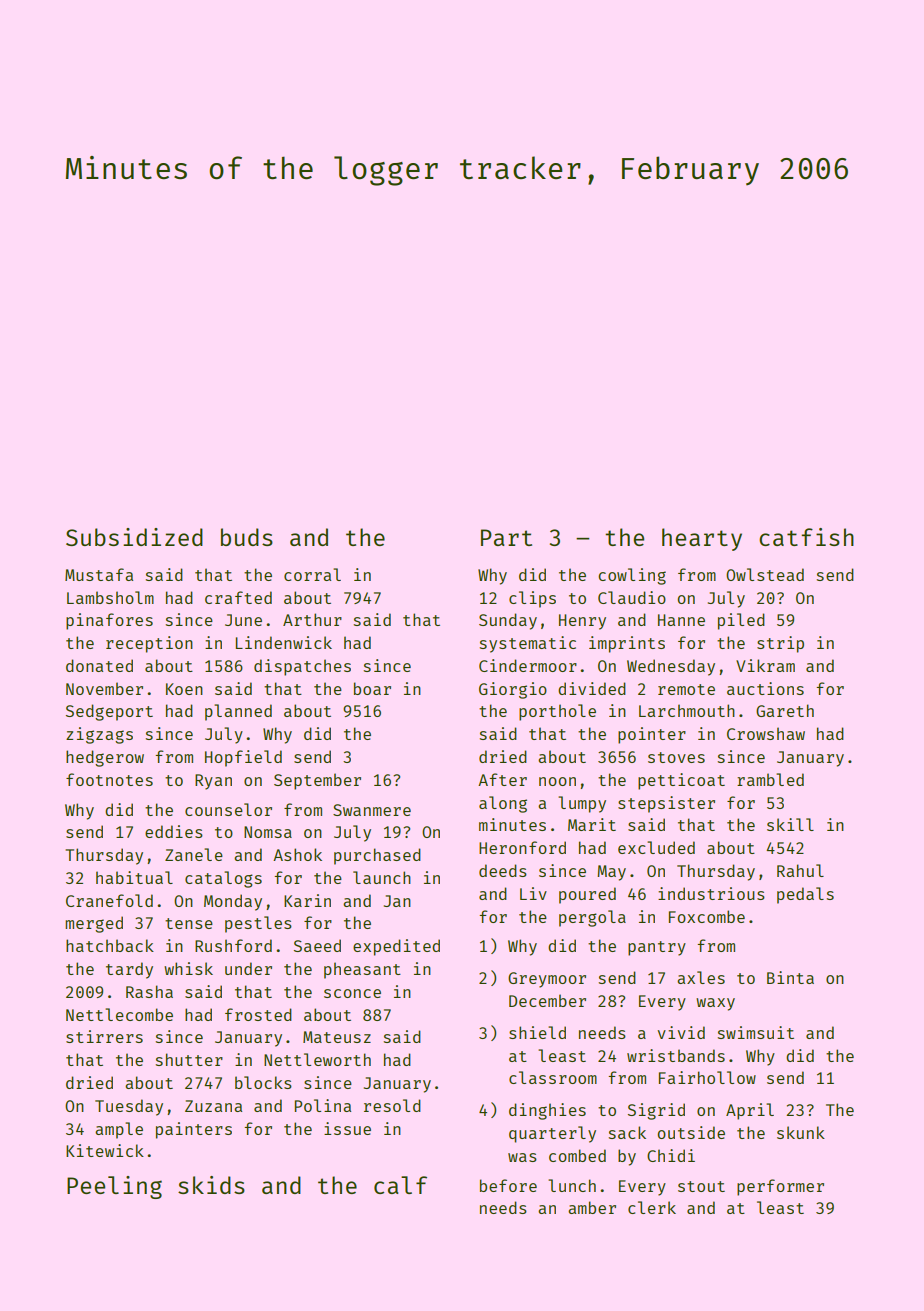 The image size is (924, 1311). Describe the element at coordinates (134, 537) in the screenshot. I see `Subsidized` at that location.
